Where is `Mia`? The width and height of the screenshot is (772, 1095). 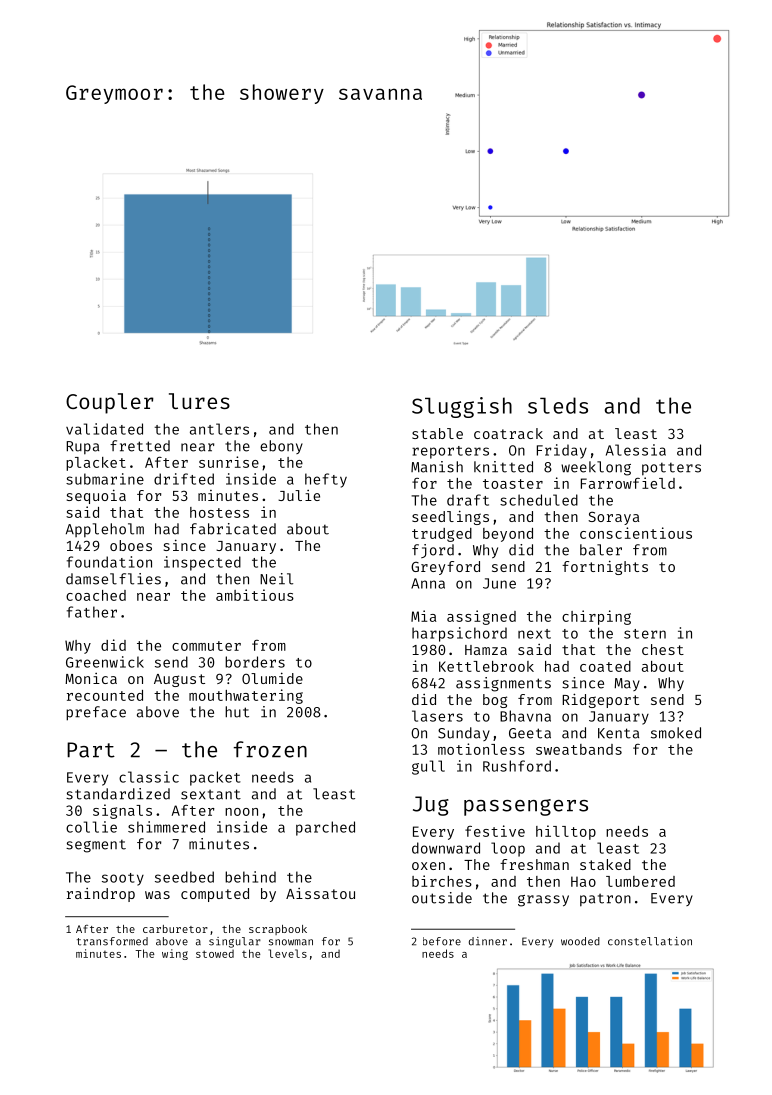
Mia is located at coordinates (423, 616).
